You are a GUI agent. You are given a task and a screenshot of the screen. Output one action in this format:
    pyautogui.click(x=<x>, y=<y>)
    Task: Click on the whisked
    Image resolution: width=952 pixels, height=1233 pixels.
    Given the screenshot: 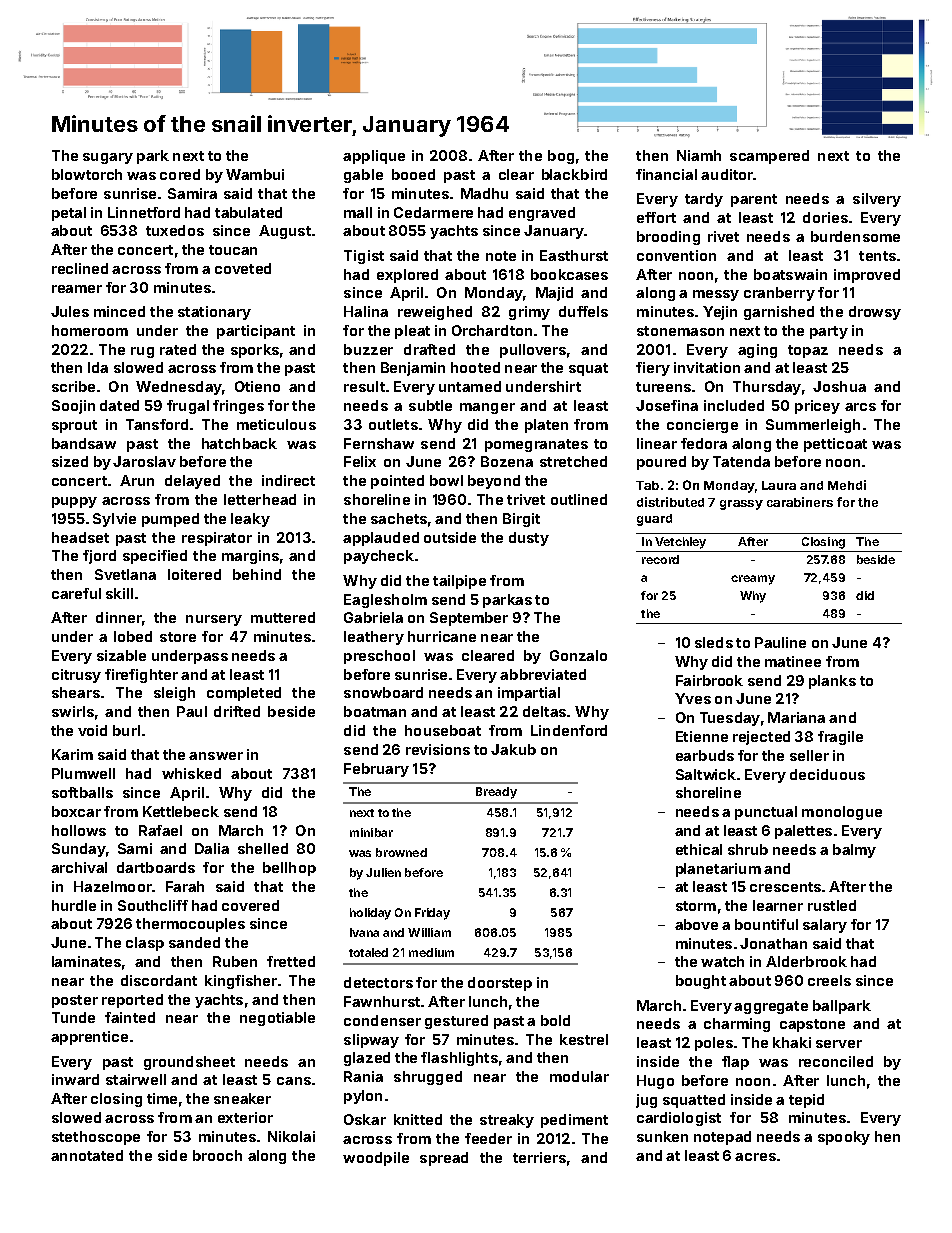 What is the action you would take?
    pyautogui.click(x=191, y=773)
